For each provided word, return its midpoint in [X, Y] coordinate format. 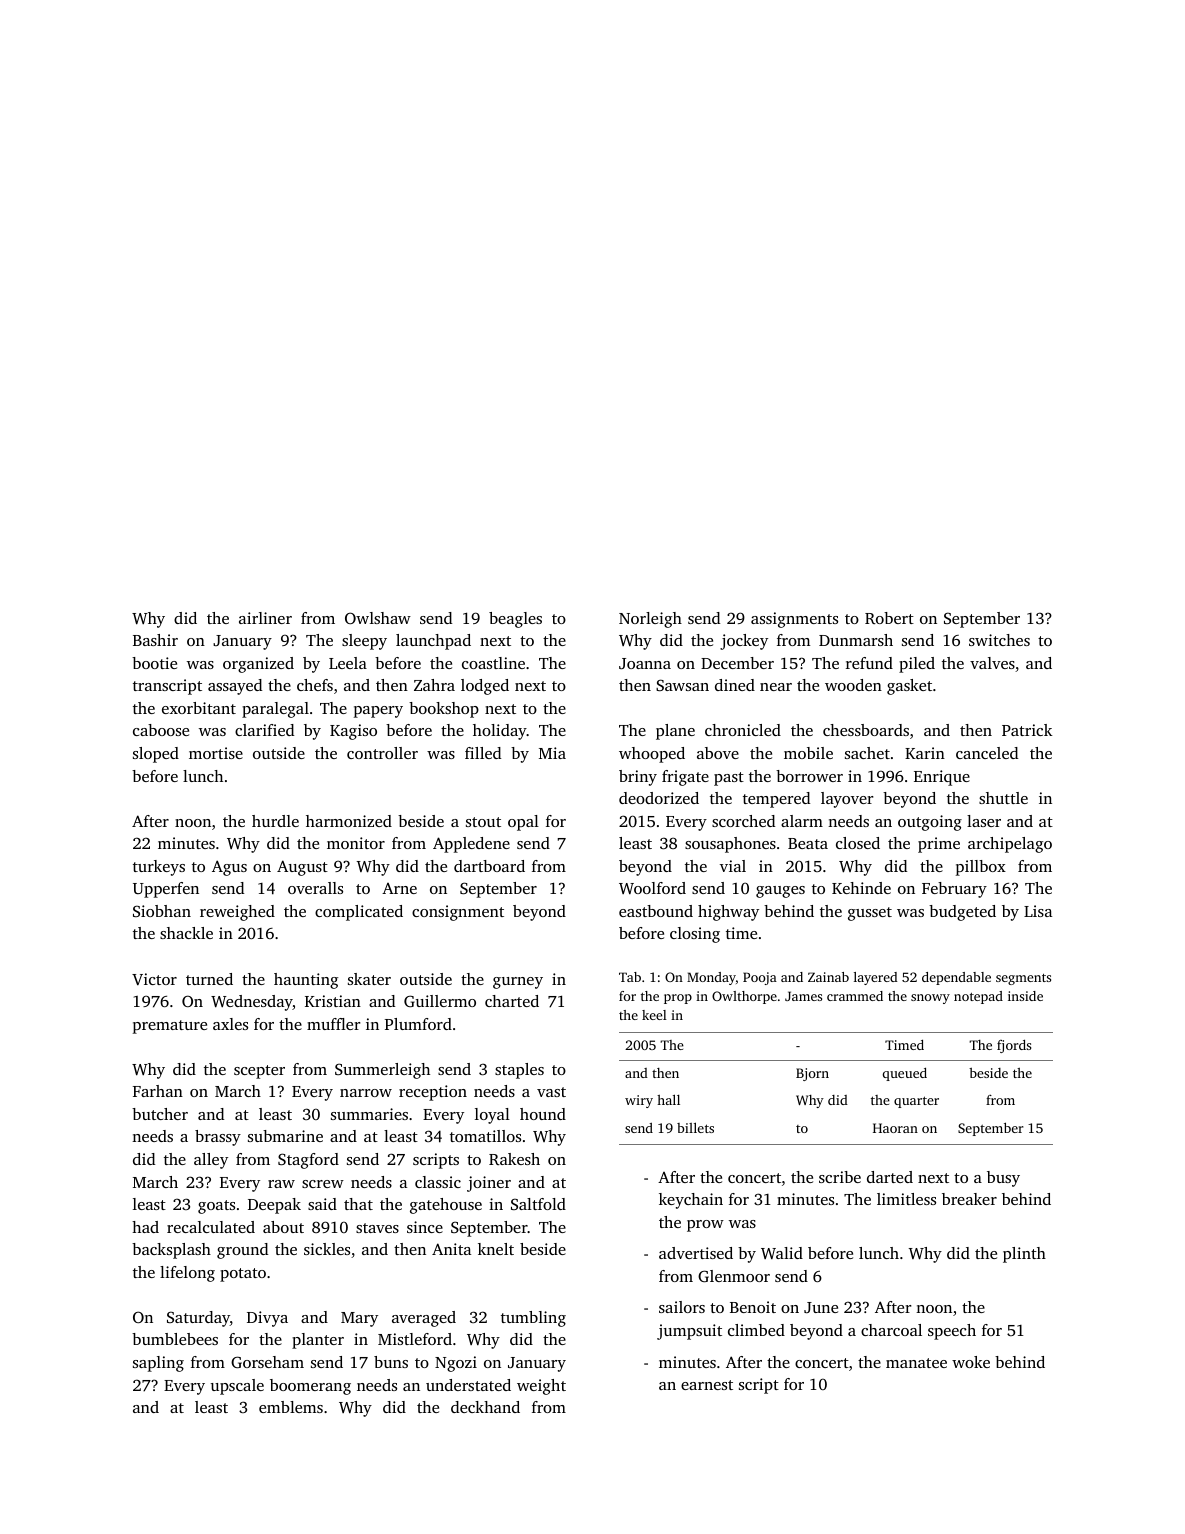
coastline [493, 663]
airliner [265, 618]
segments [1023, 979]
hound [543, 1114]
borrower [809, 776]
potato [243, 1275]
